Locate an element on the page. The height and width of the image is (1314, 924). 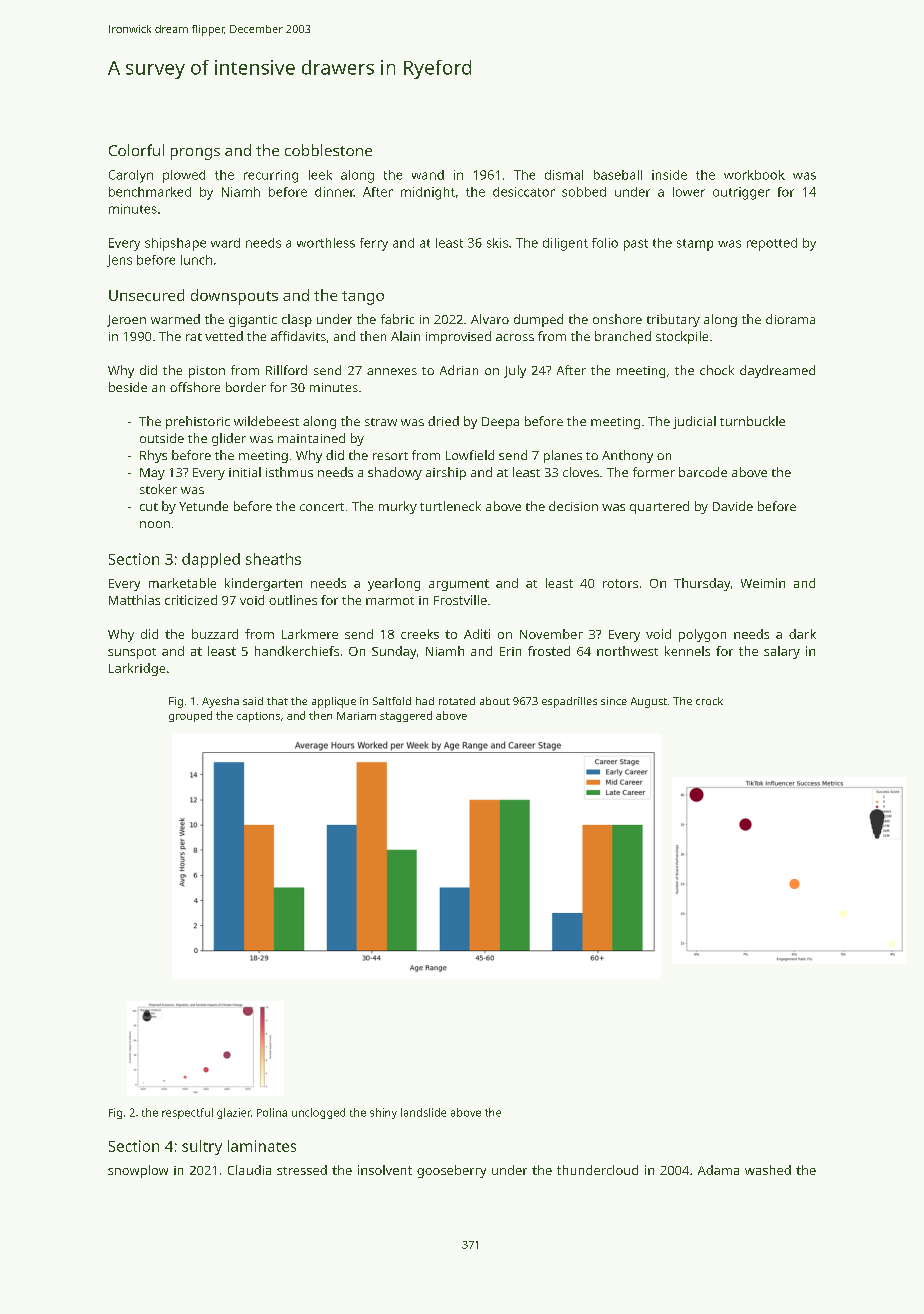
crock is located at coordinates (709, 701).
